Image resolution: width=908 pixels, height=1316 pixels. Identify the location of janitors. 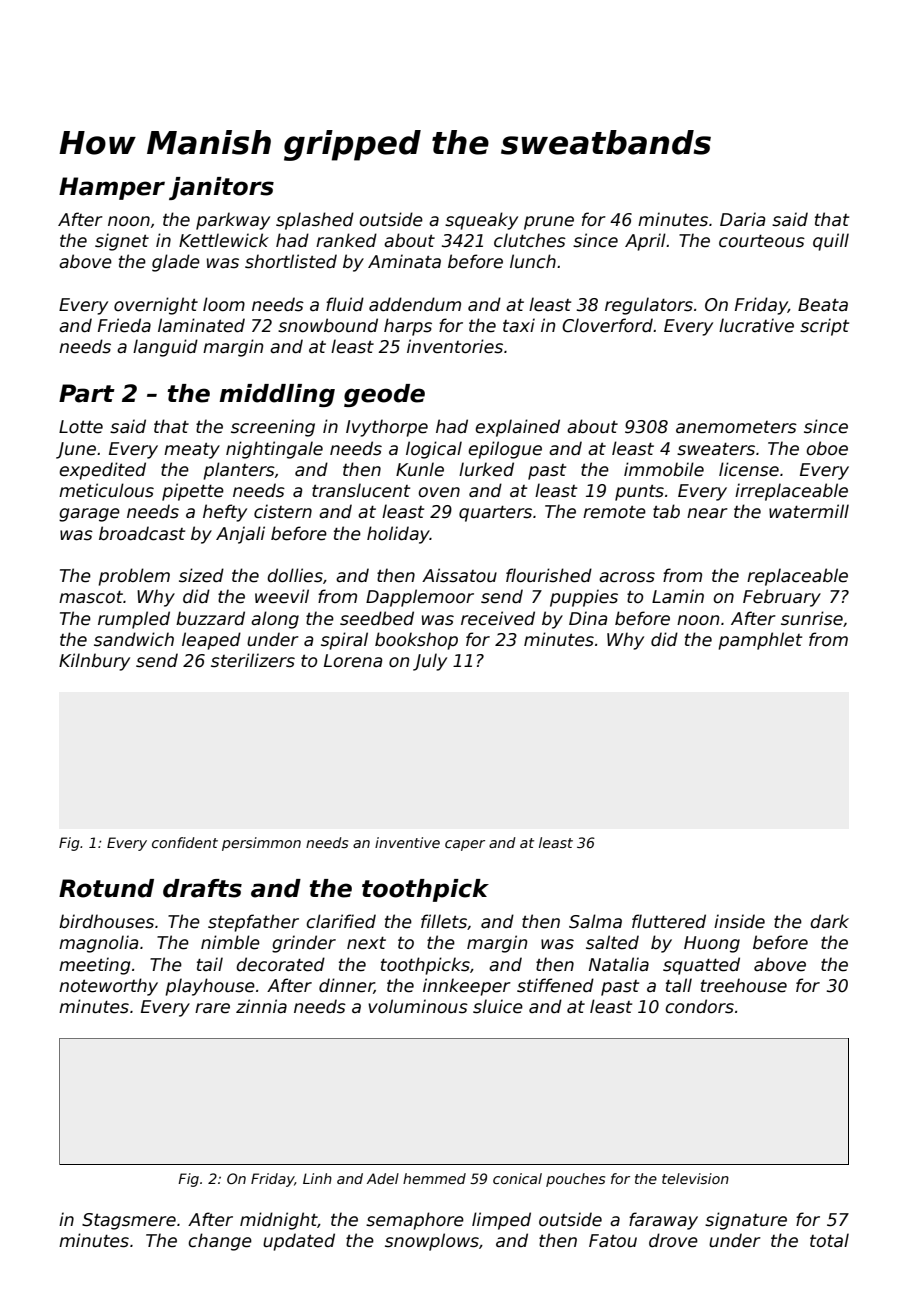
(221, 188).
